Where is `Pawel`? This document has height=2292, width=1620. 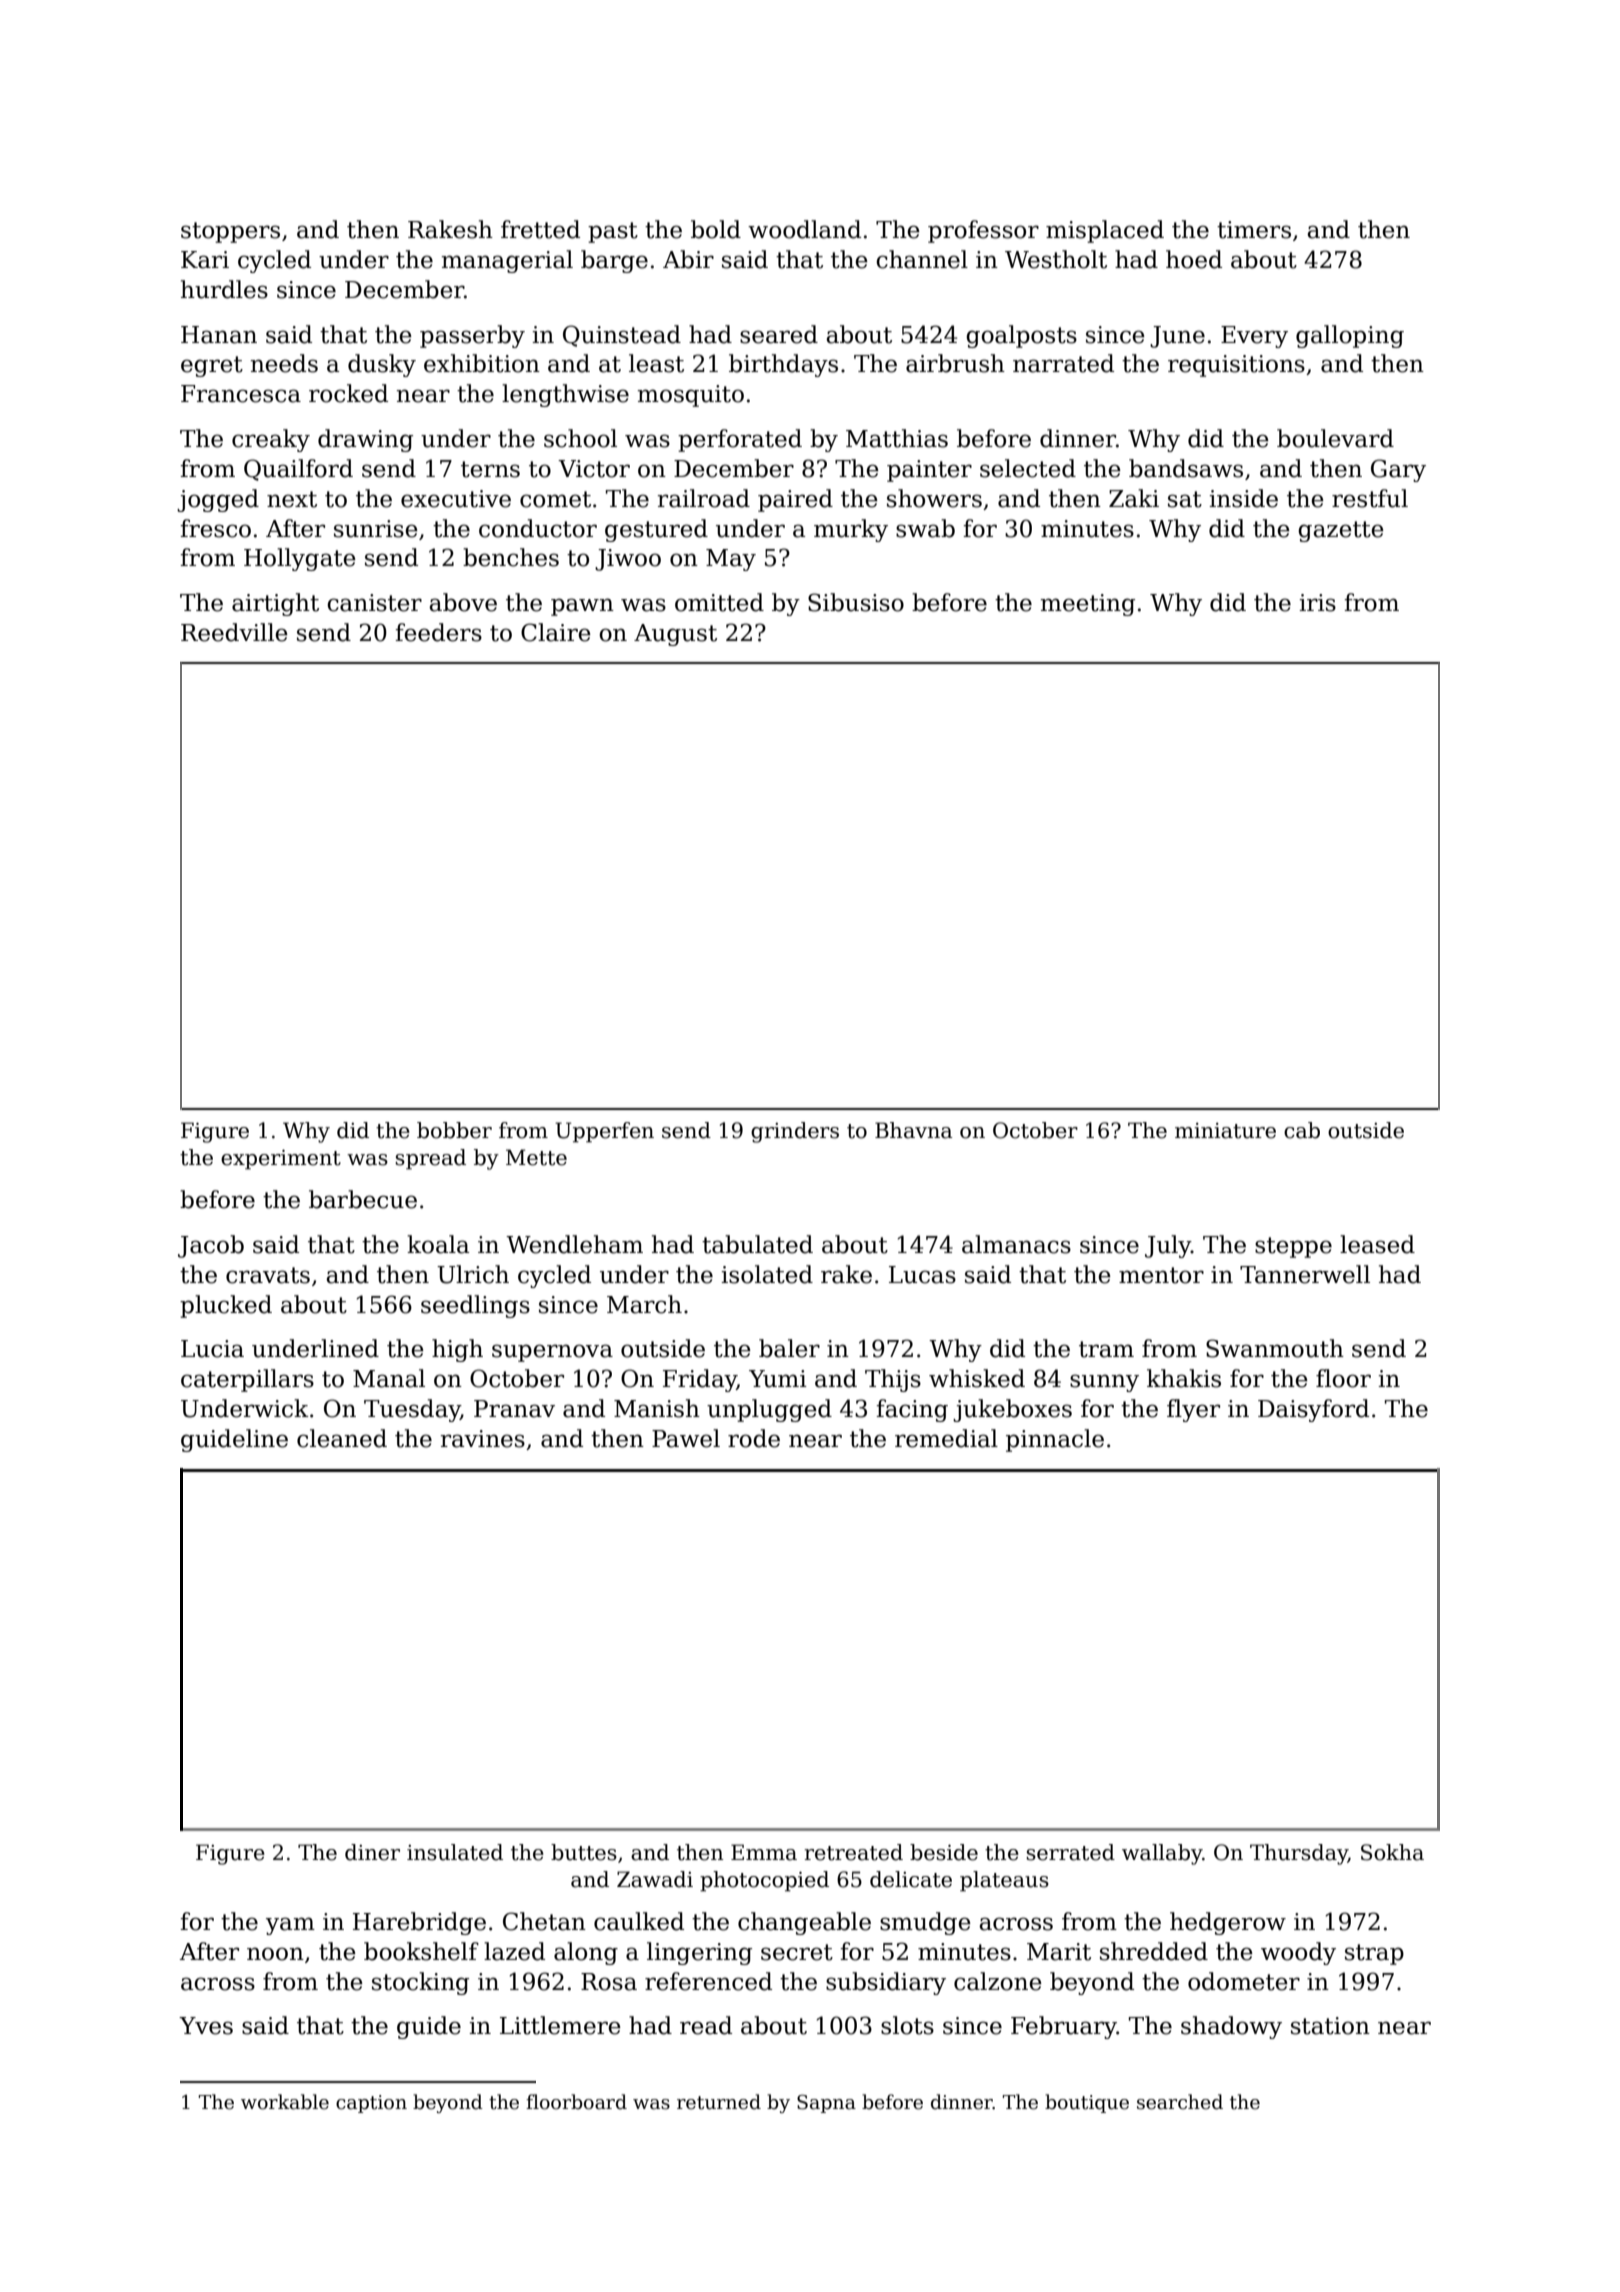
Pawel is located at coordinates (686, 1438).
